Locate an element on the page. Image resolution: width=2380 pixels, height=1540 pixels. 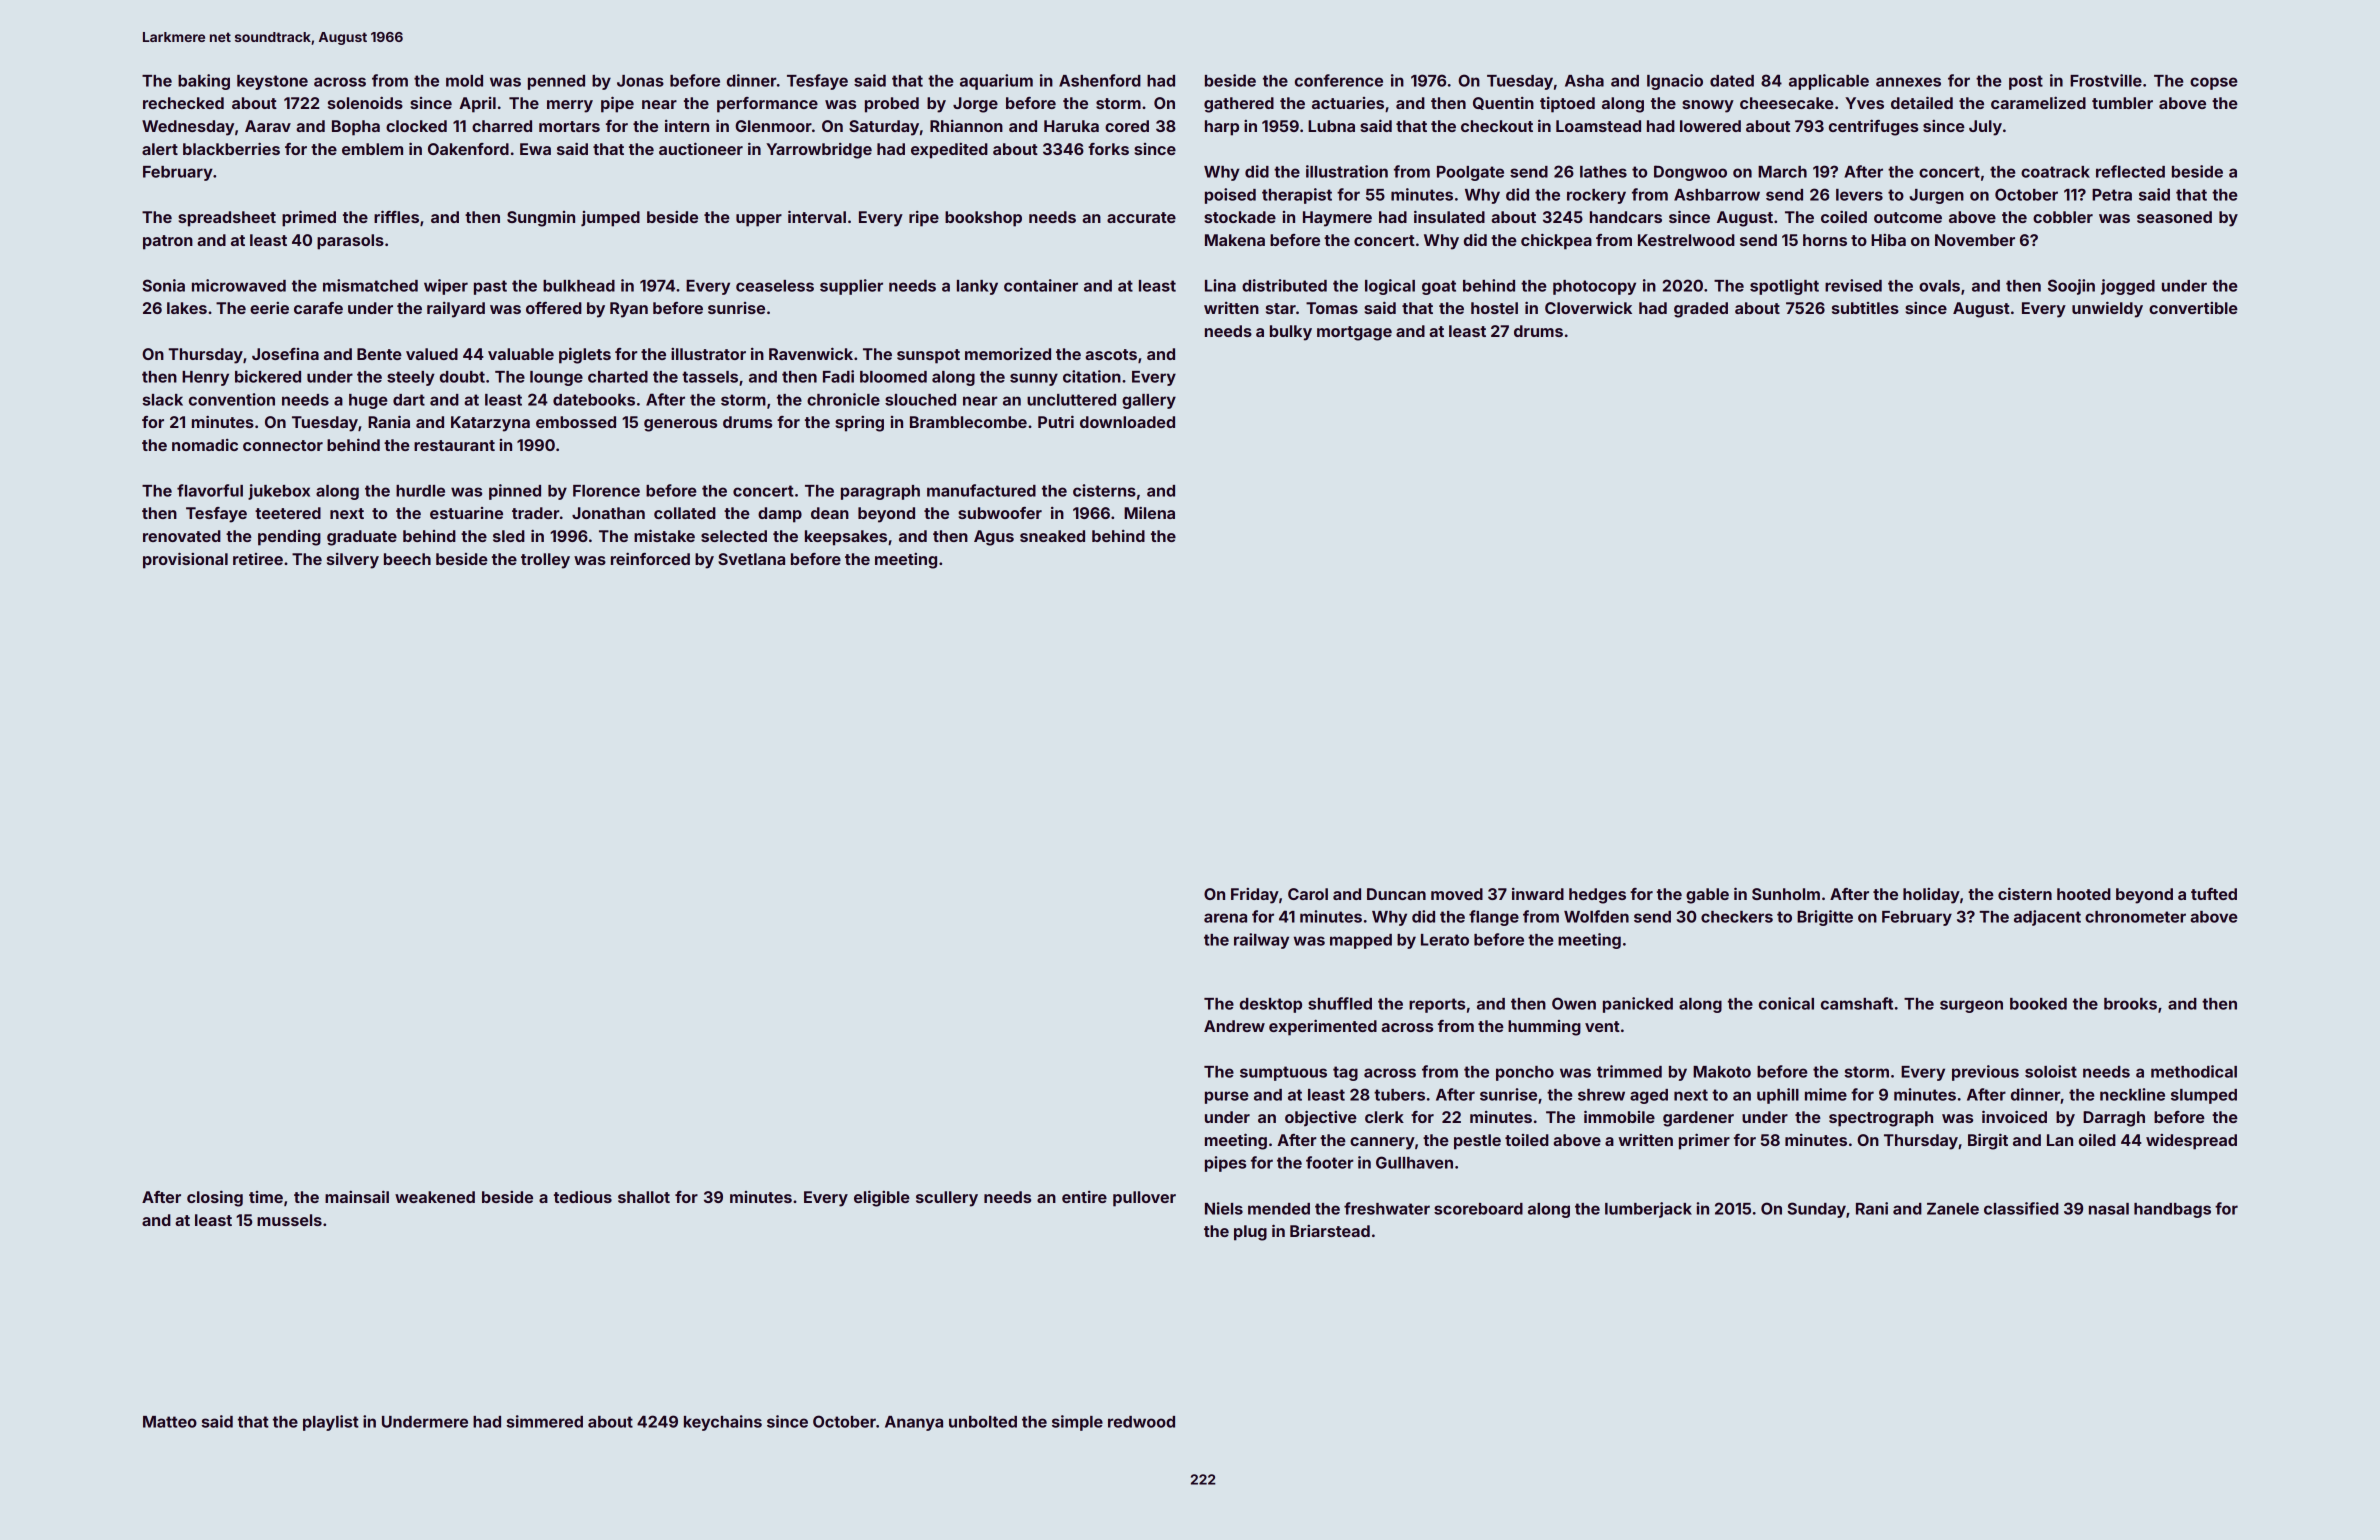
closing is located at coordinates (215, 1198).
